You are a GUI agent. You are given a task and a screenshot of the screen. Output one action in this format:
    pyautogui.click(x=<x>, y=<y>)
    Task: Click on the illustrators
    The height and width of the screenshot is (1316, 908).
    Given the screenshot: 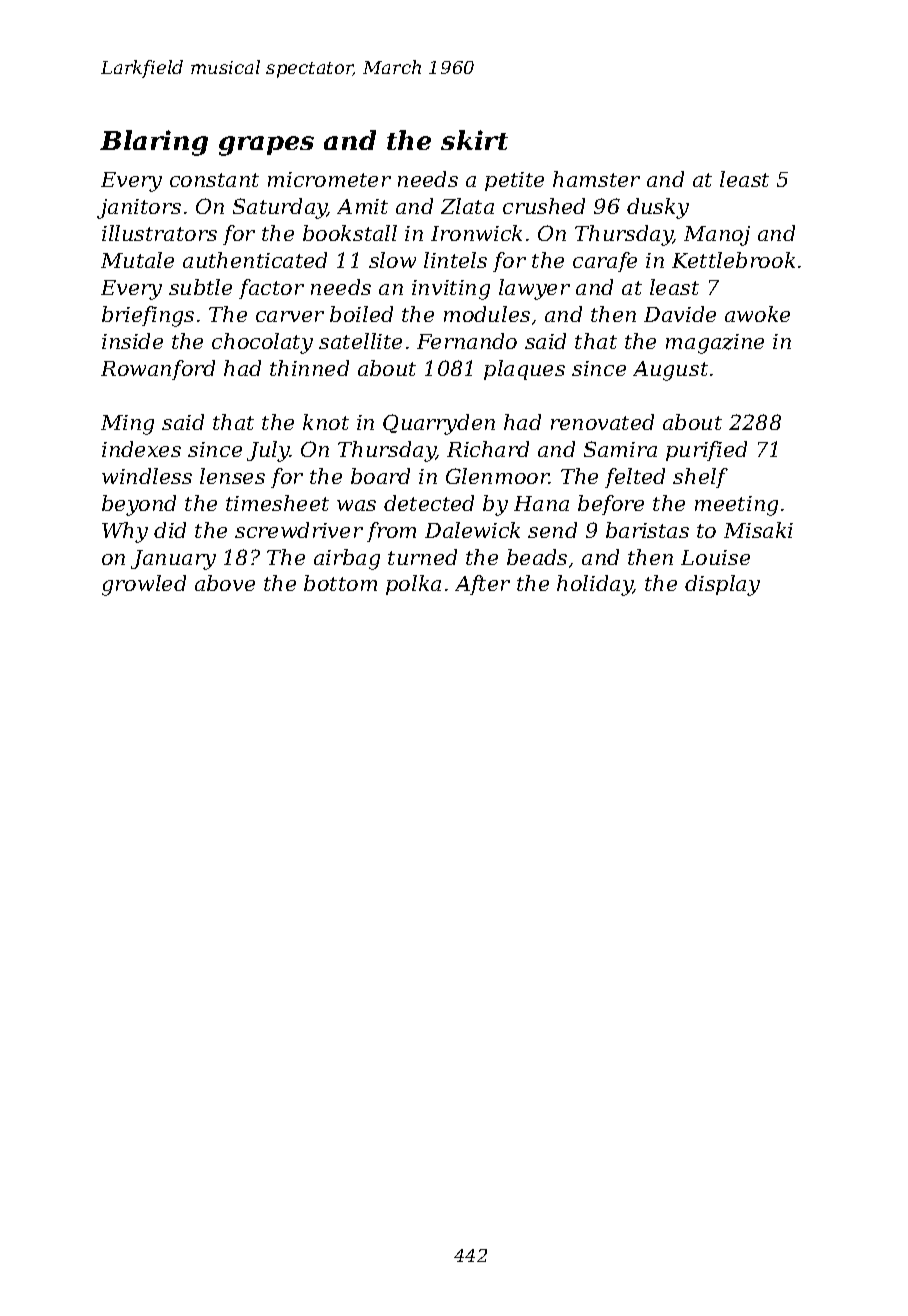 What is the action you would take?
    pyautogui.click(x=159, y=233)
